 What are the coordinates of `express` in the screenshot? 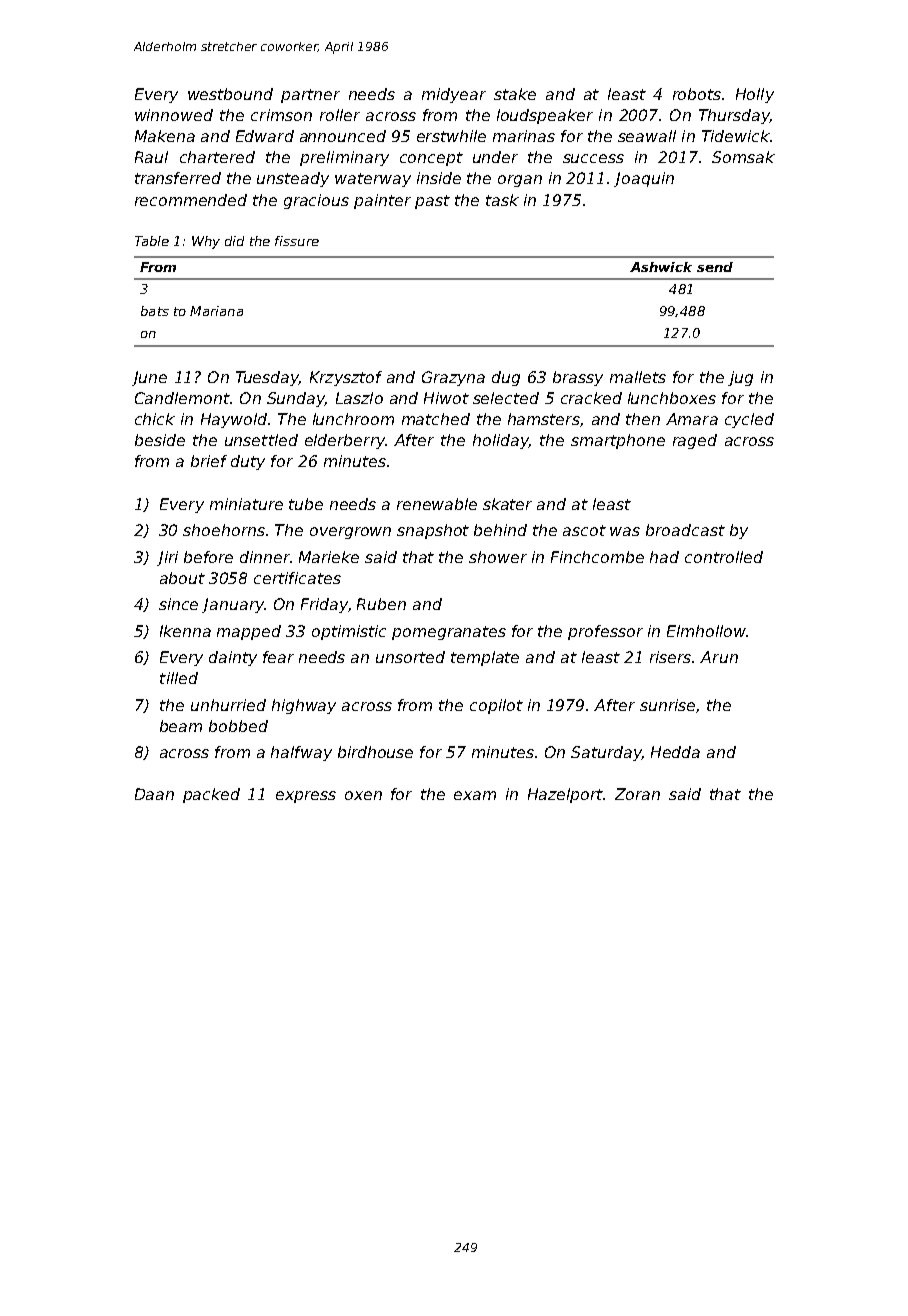 It's located at (306, 797).
